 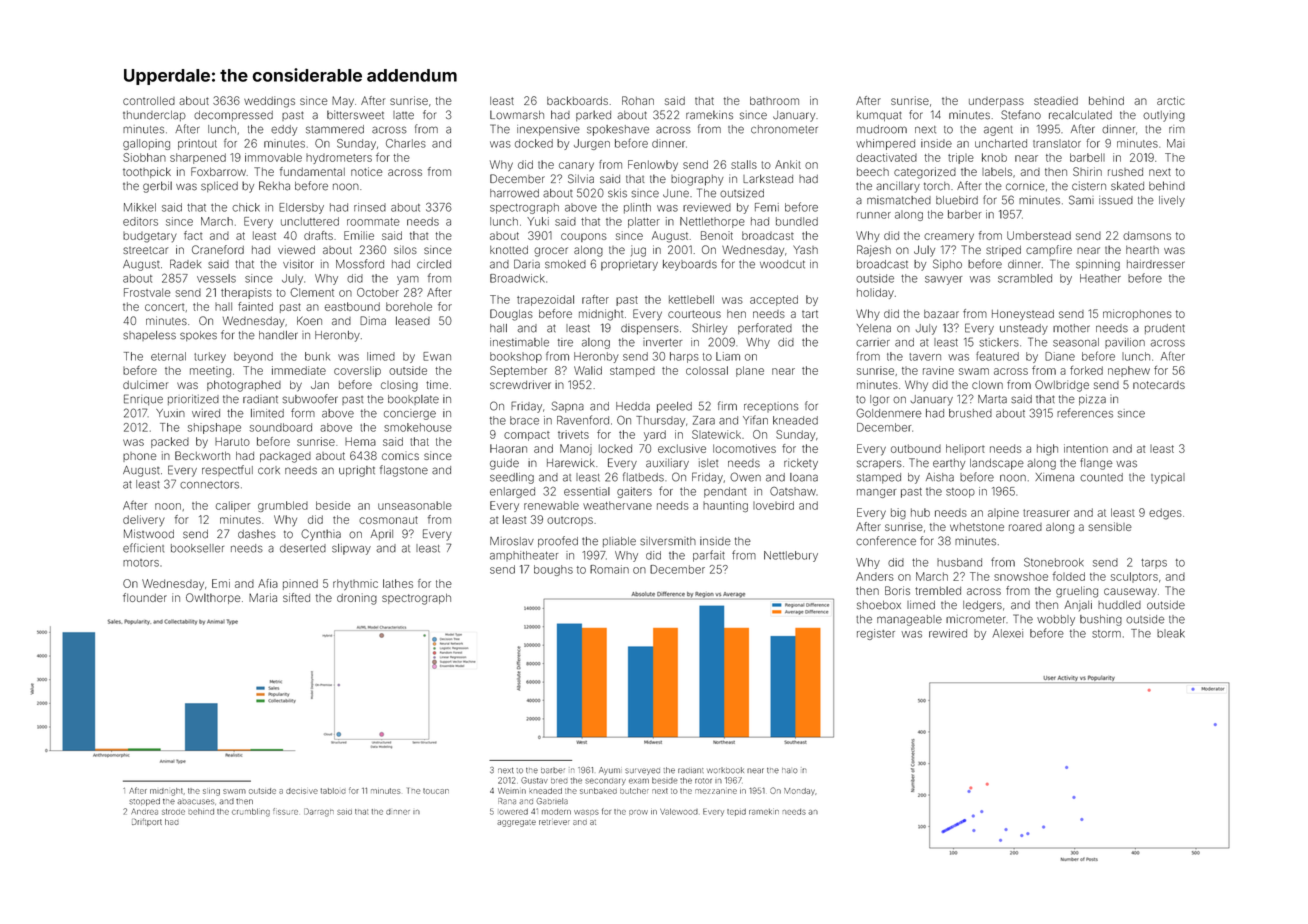 I want to click on bundled, so click(x=797, y=221).
